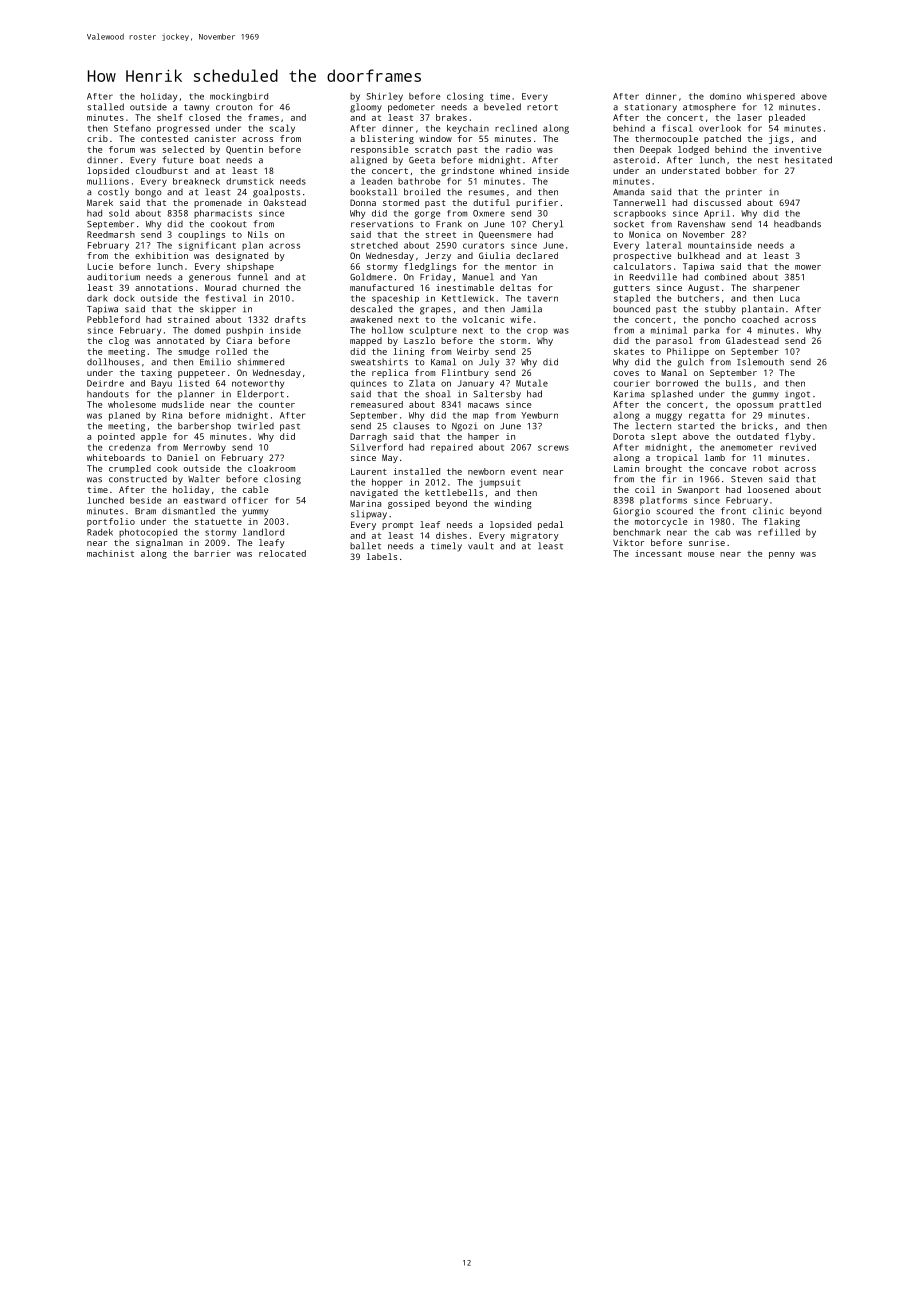 The height and width of the screenshot is (1308, 924). I want to click on skates, so click(629, 351).
